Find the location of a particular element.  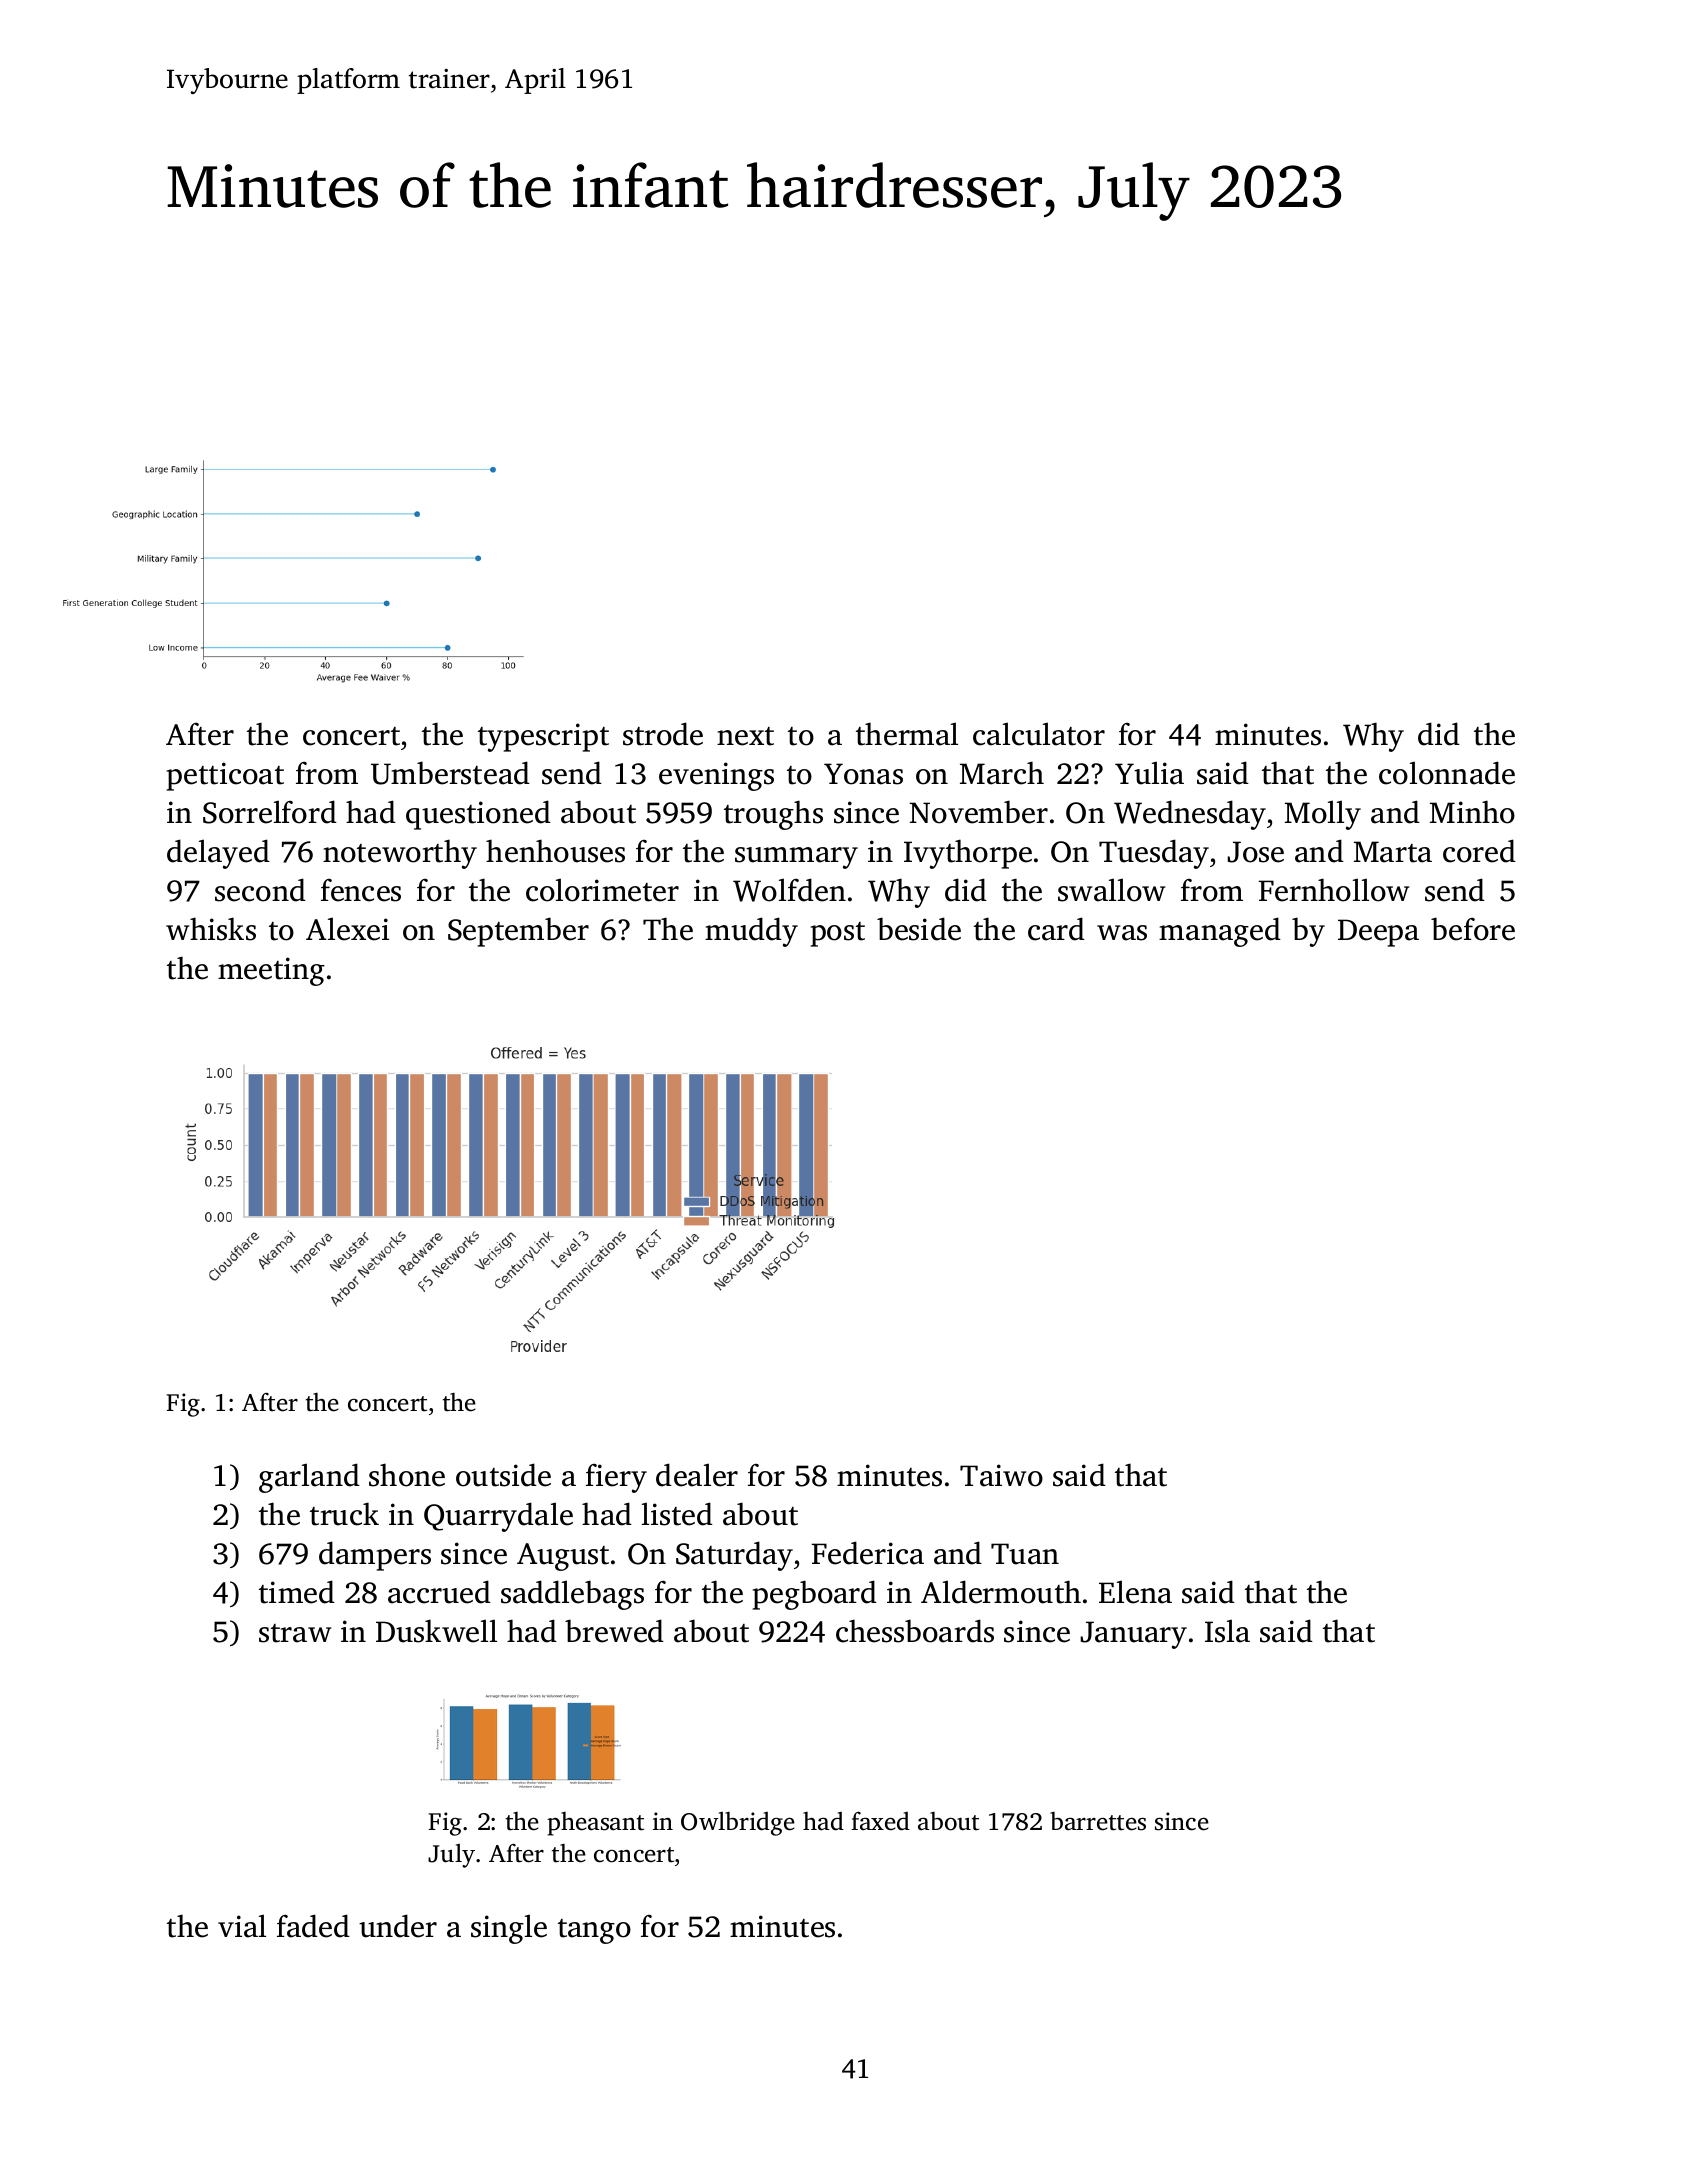

petticoat is located at coordinates (225, 776).
